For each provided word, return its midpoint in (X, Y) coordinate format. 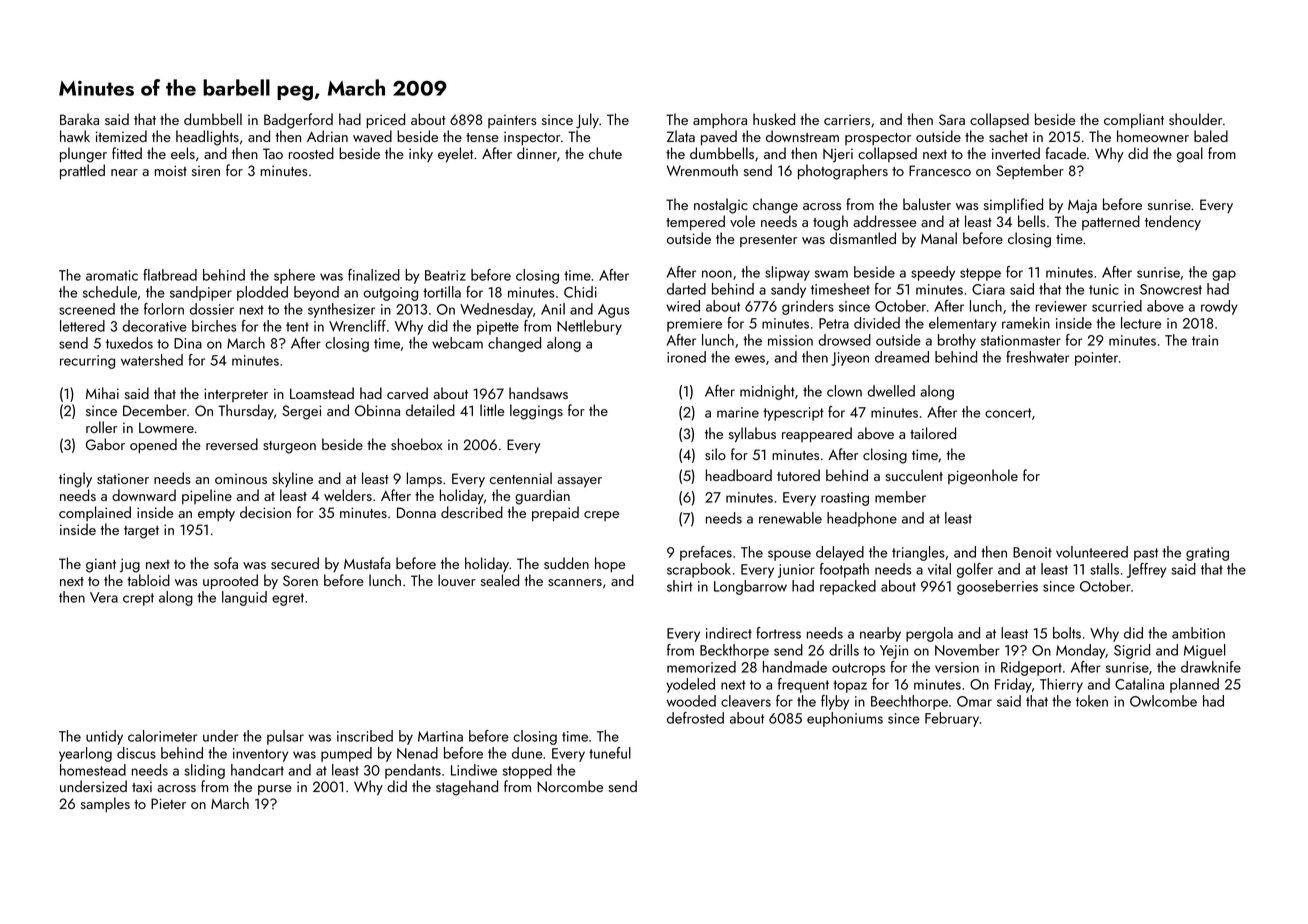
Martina (440, 736)
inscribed (365, 736)
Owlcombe (1163, 701)
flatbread (170, 275)
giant (101, 565)
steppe (980, 274)
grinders (808, 307)
